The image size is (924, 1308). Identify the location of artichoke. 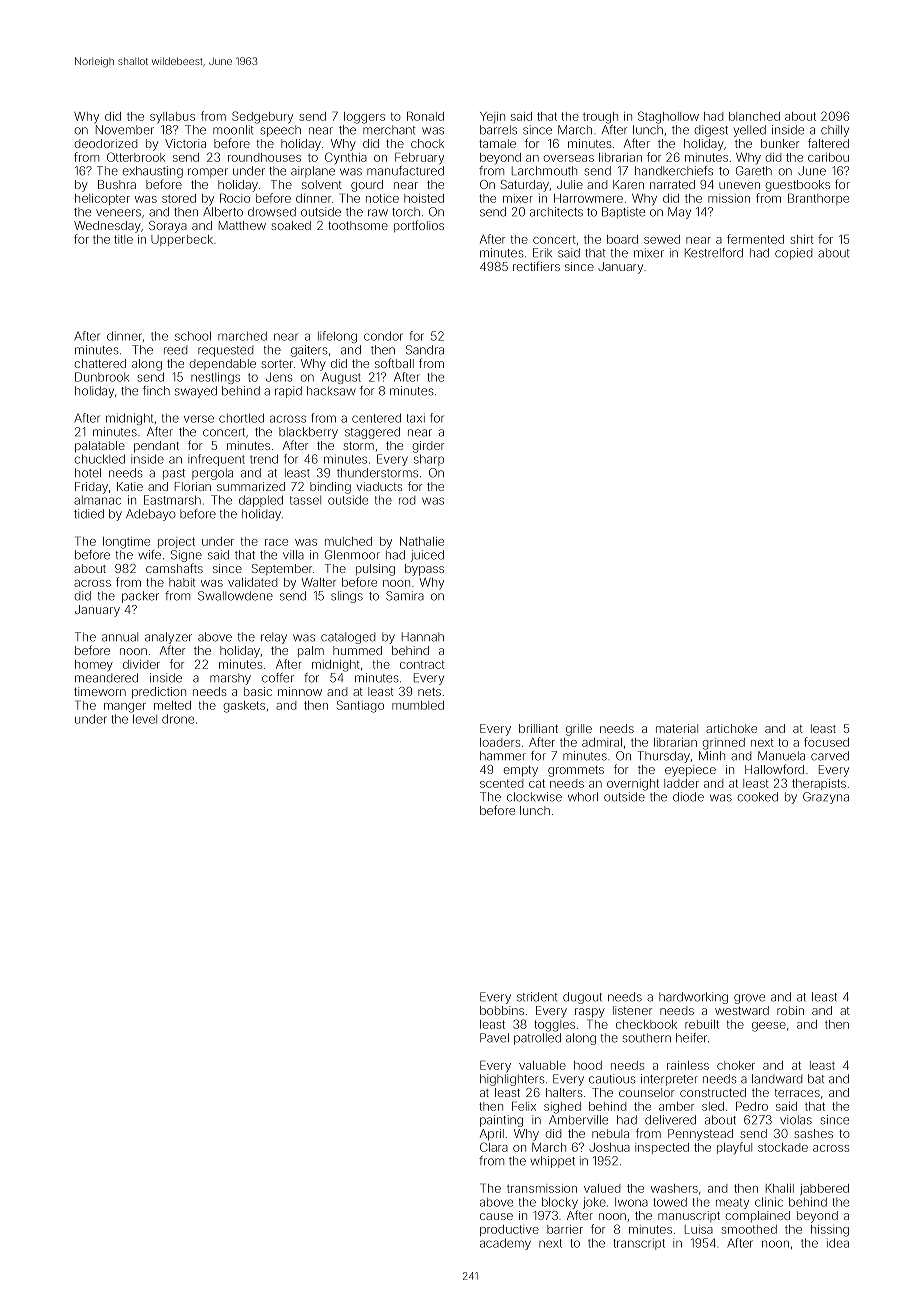
(731, 728).
